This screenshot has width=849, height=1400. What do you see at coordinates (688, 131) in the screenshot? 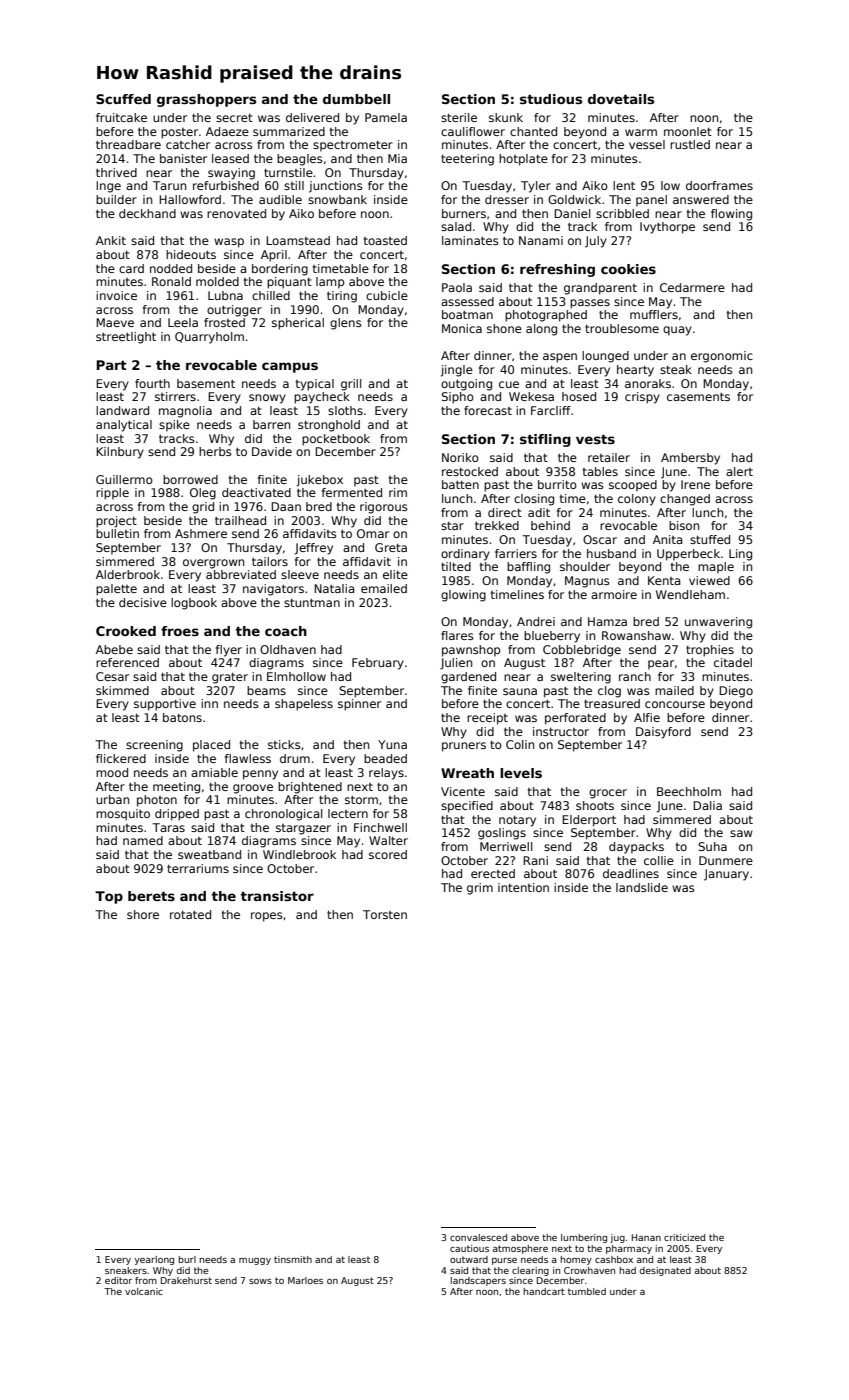
I see `moonlet` at bounding box center [688, 131].
